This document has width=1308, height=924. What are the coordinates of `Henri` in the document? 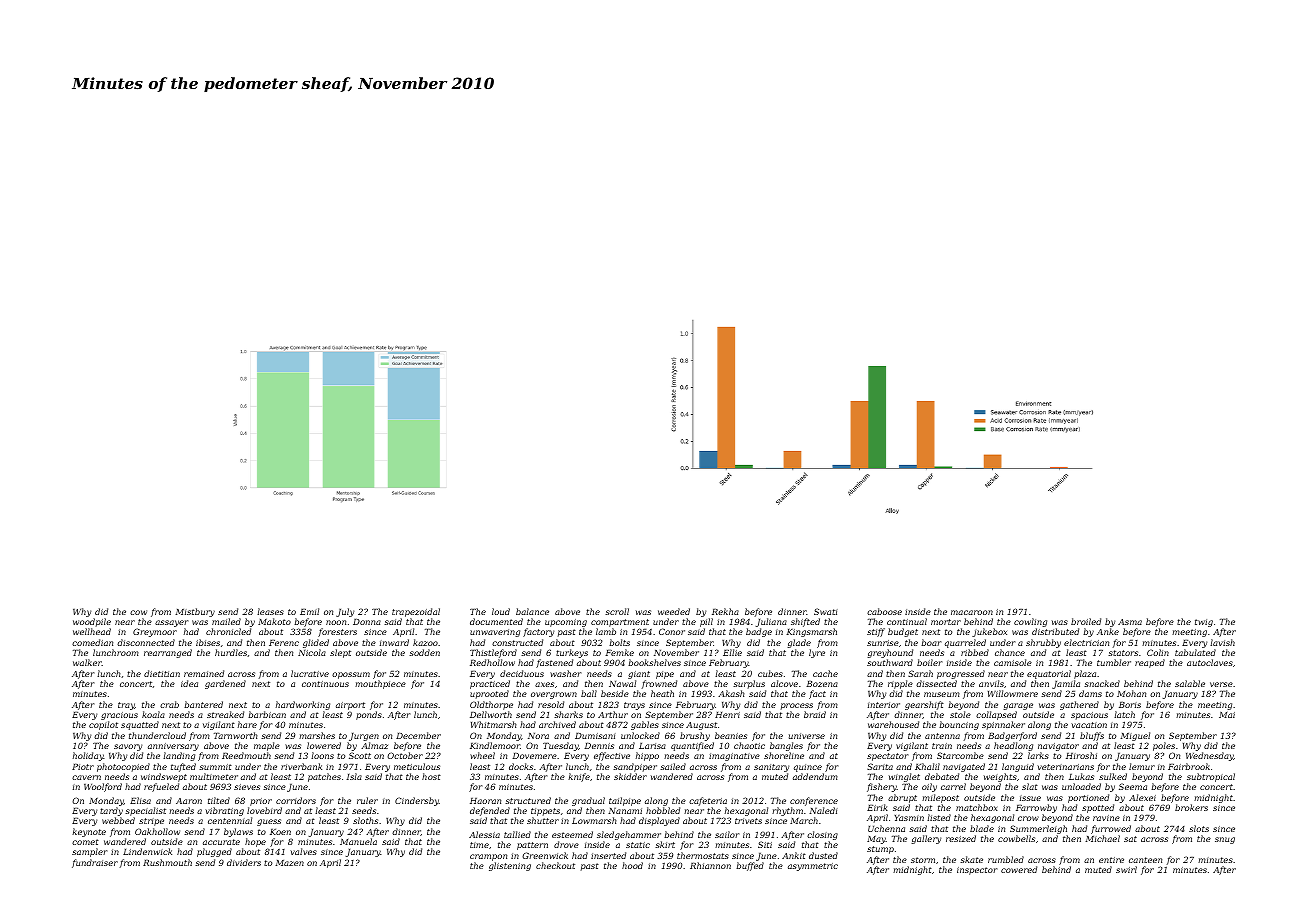 It's located at (727, 715).
